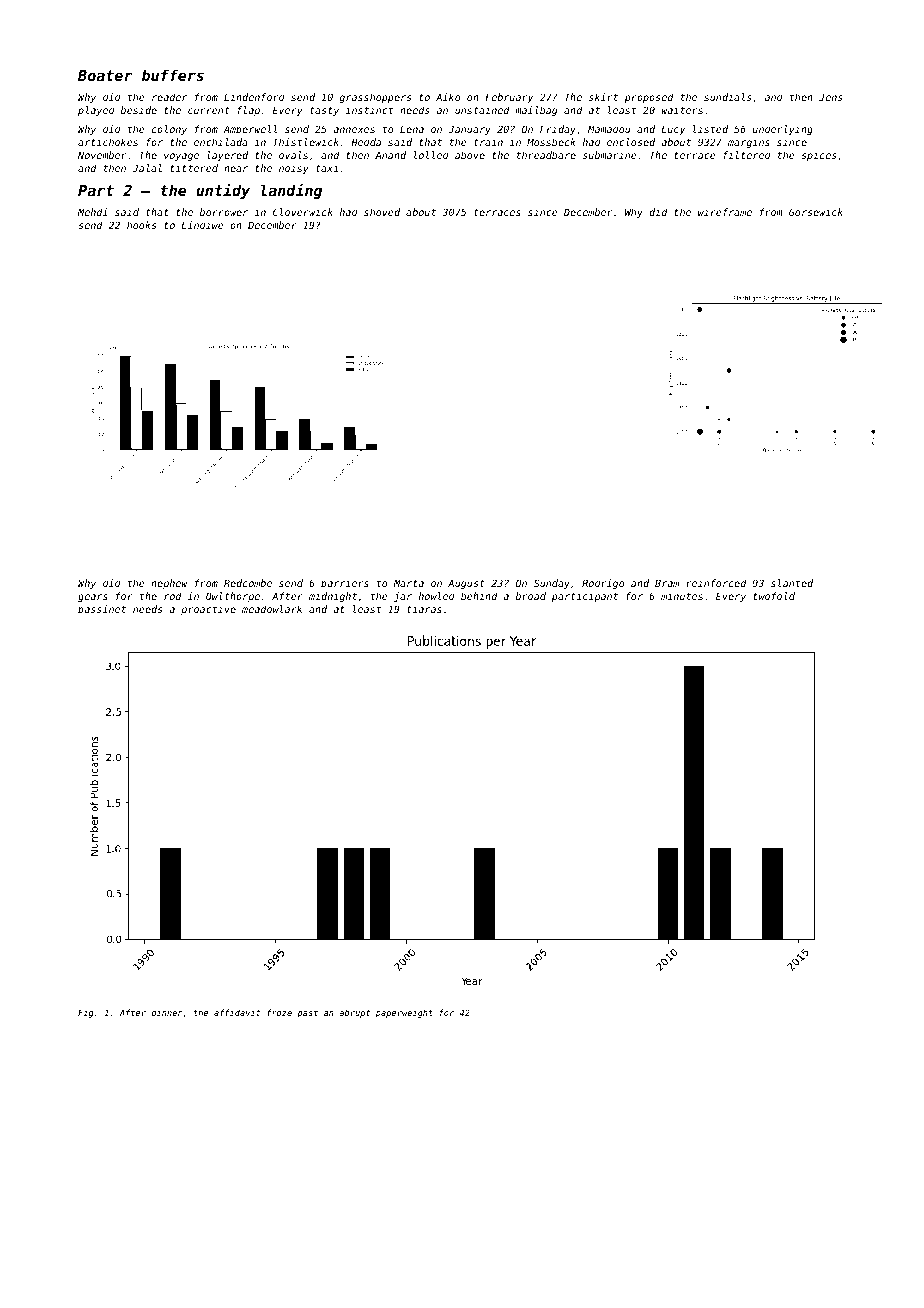 This screenshot has width=924, height=1308. Describe the element at coordinates (830, 97) in the screenshot. I see `Jens` at that location.
